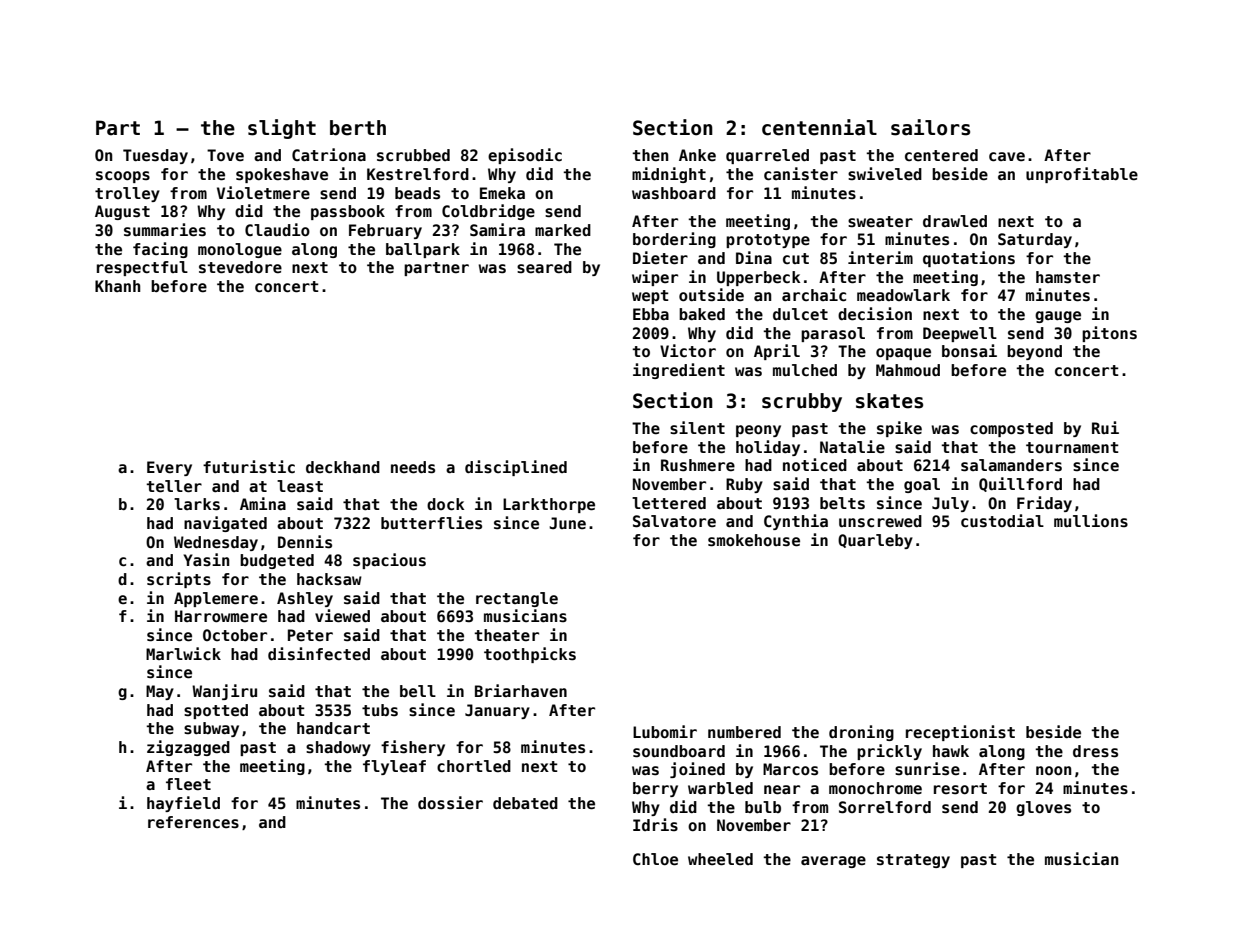 The image size is (1233, 952). What do you see at coordinates (720, 859) in the screenshot?
I see `wheeled` at bounding box center [720, 859].
